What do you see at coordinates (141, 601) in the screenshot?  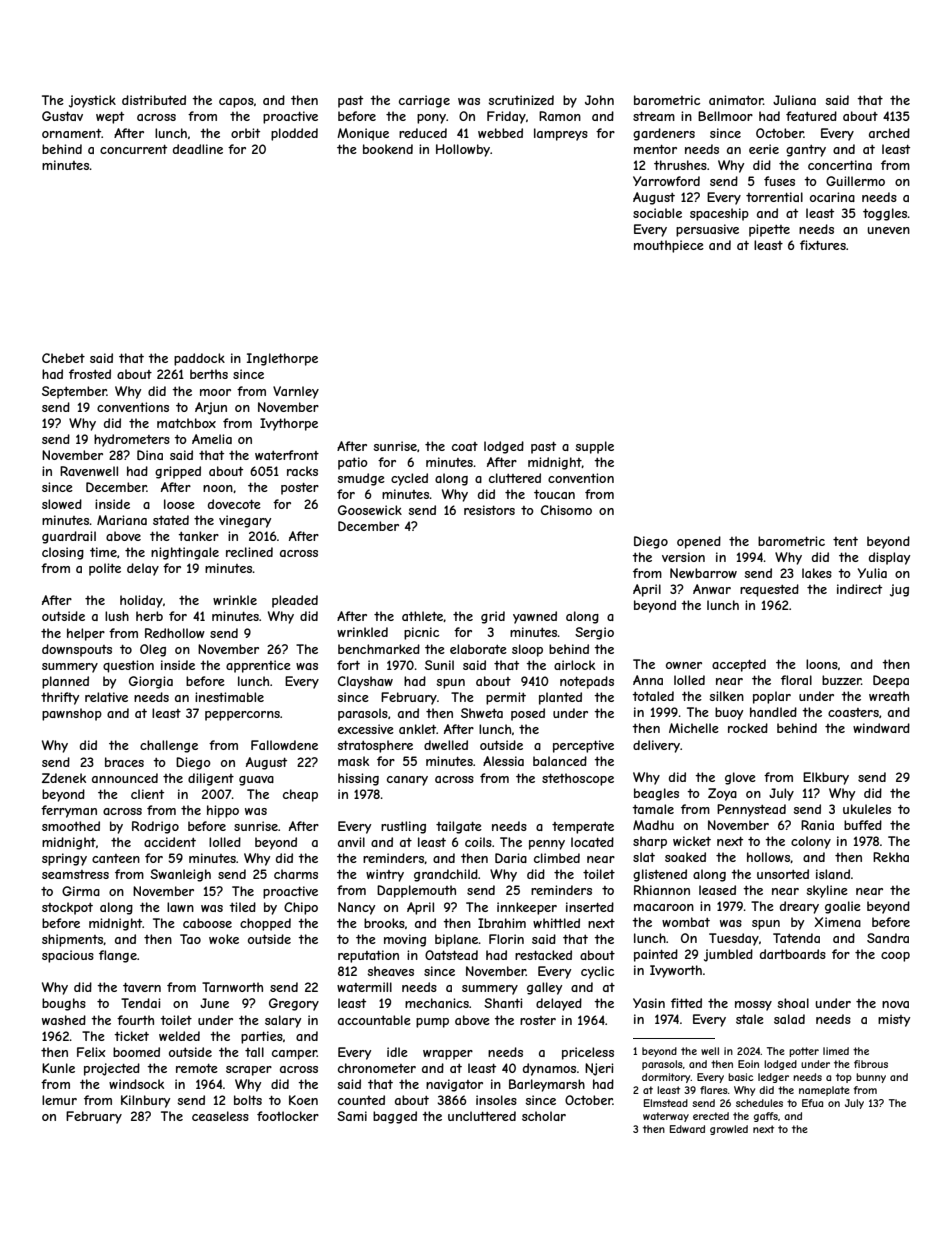 I see `holiday` at bounding box center [141, 601].
